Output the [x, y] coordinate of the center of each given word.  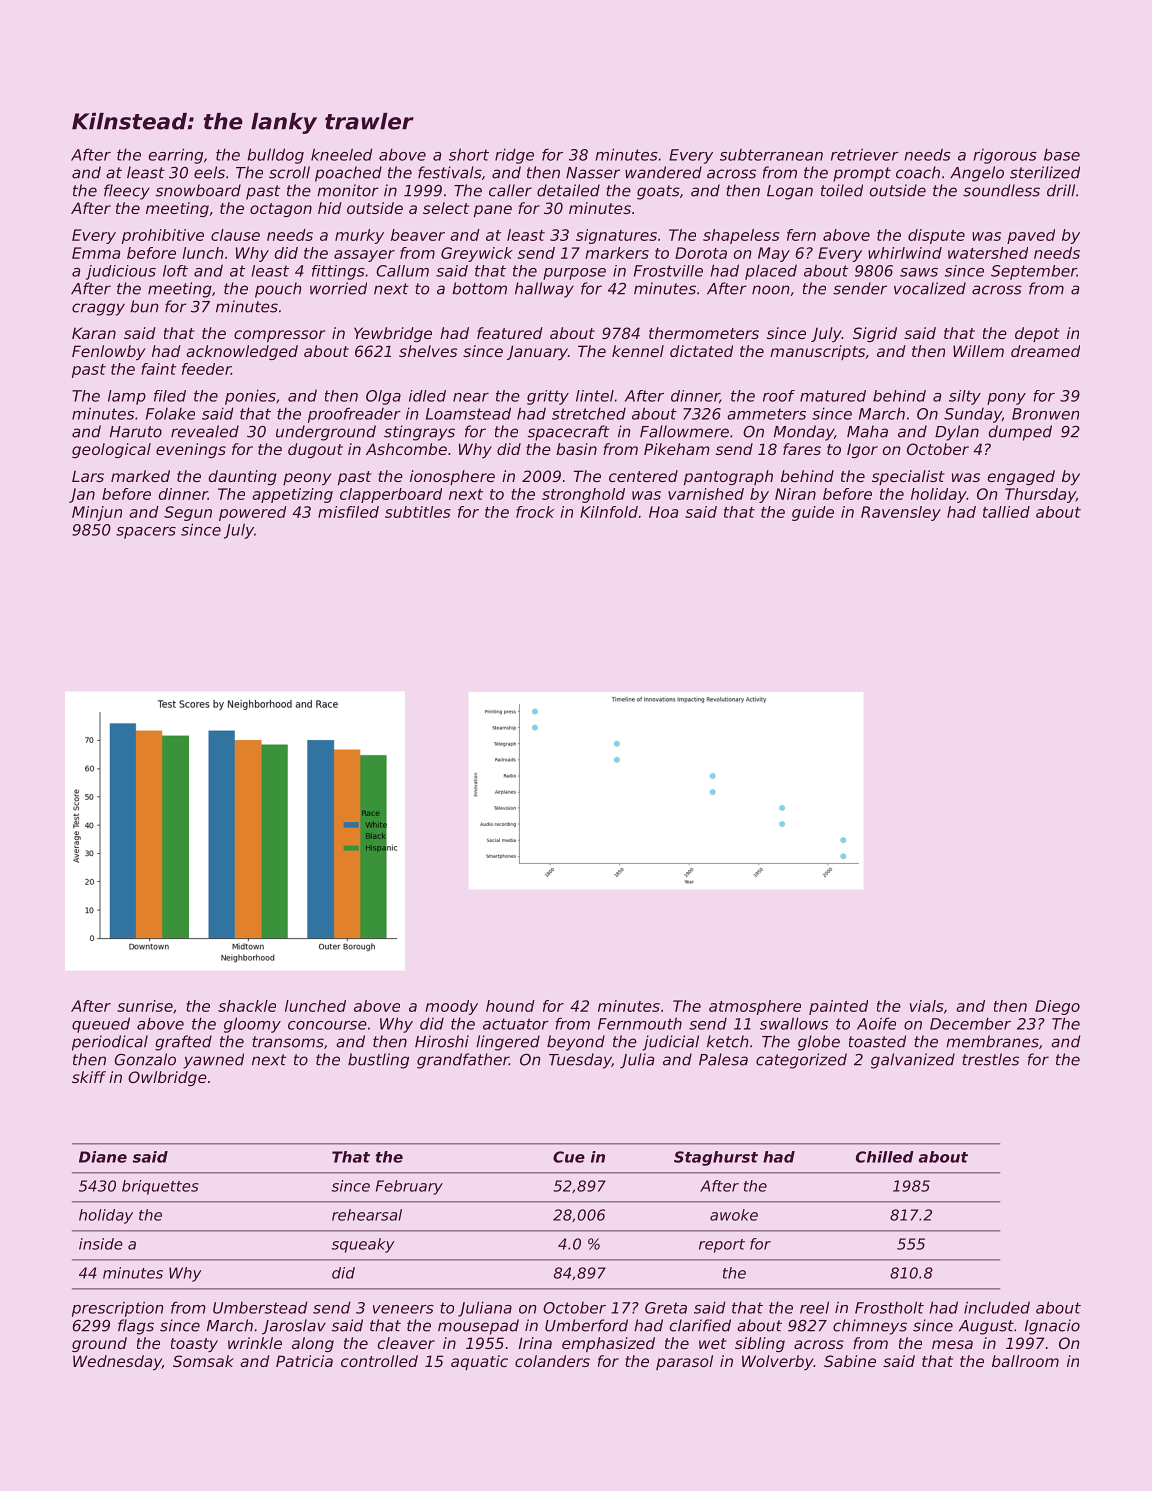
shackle [247, 1006]
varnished [706, 494]
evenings [191, 450]
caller [510, 190]
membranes [992, 1041]
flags [136, 1327]
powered [252, 513]
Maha [867, 431]
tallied [1006, 512]
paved [1031, 236]
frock [535, 512]
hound [510, 1006]
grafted [183, 1043]
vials [927, 1006]
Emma [96, 253]
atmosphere [755, 1007]
